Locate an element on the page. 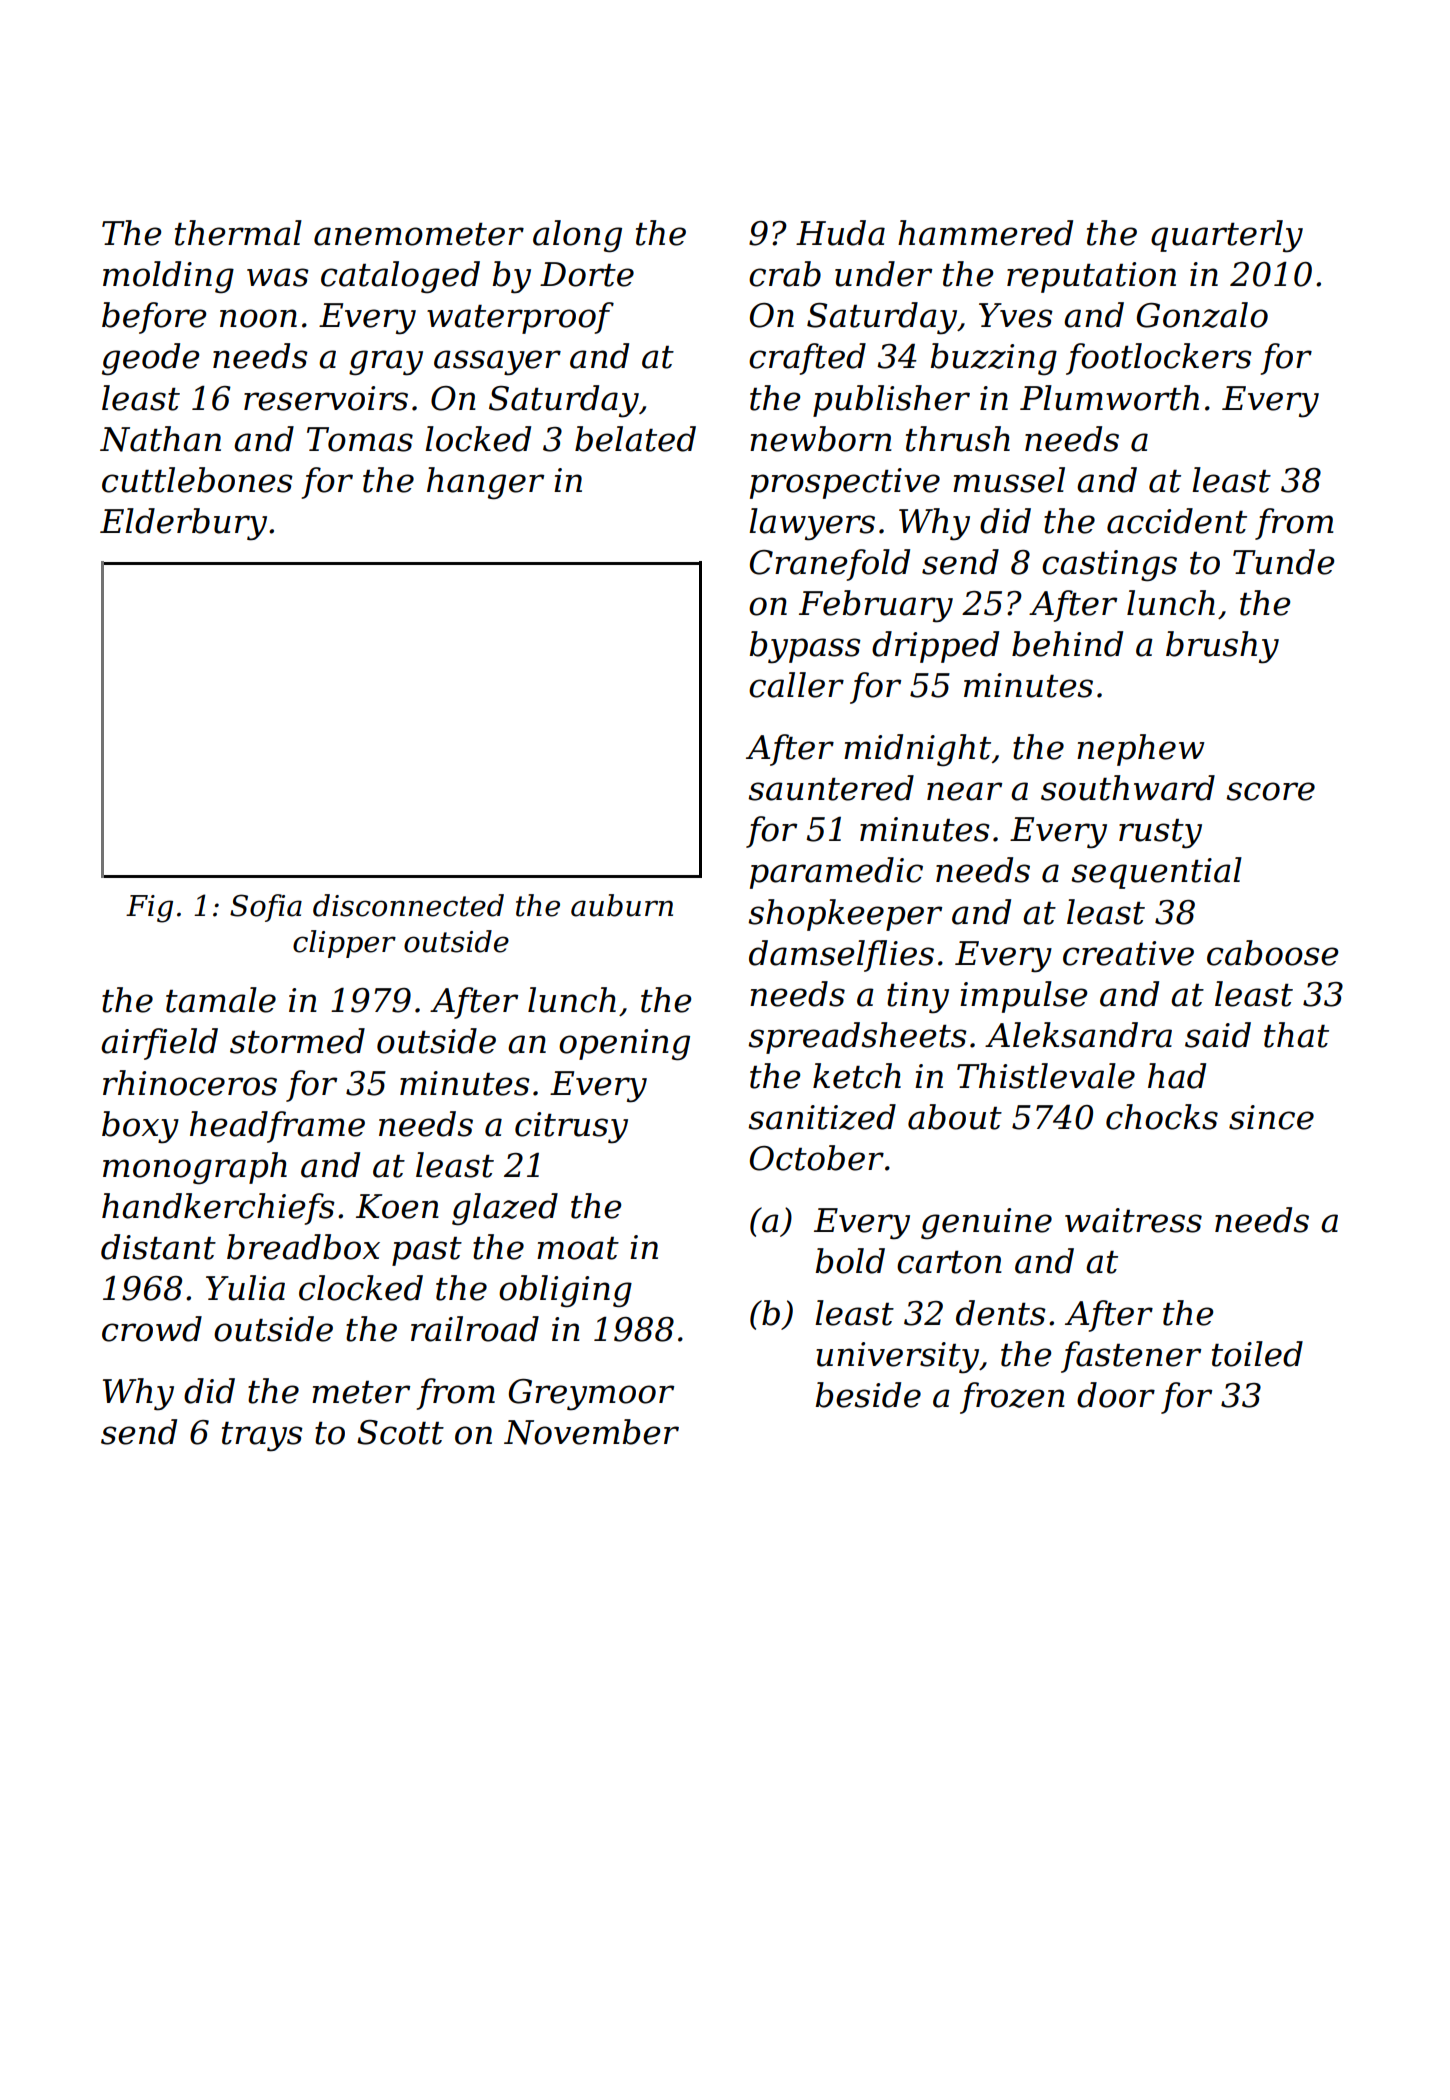 The width and height of the document is (1450, 2100). October is located at coordinates (817, 1158).
